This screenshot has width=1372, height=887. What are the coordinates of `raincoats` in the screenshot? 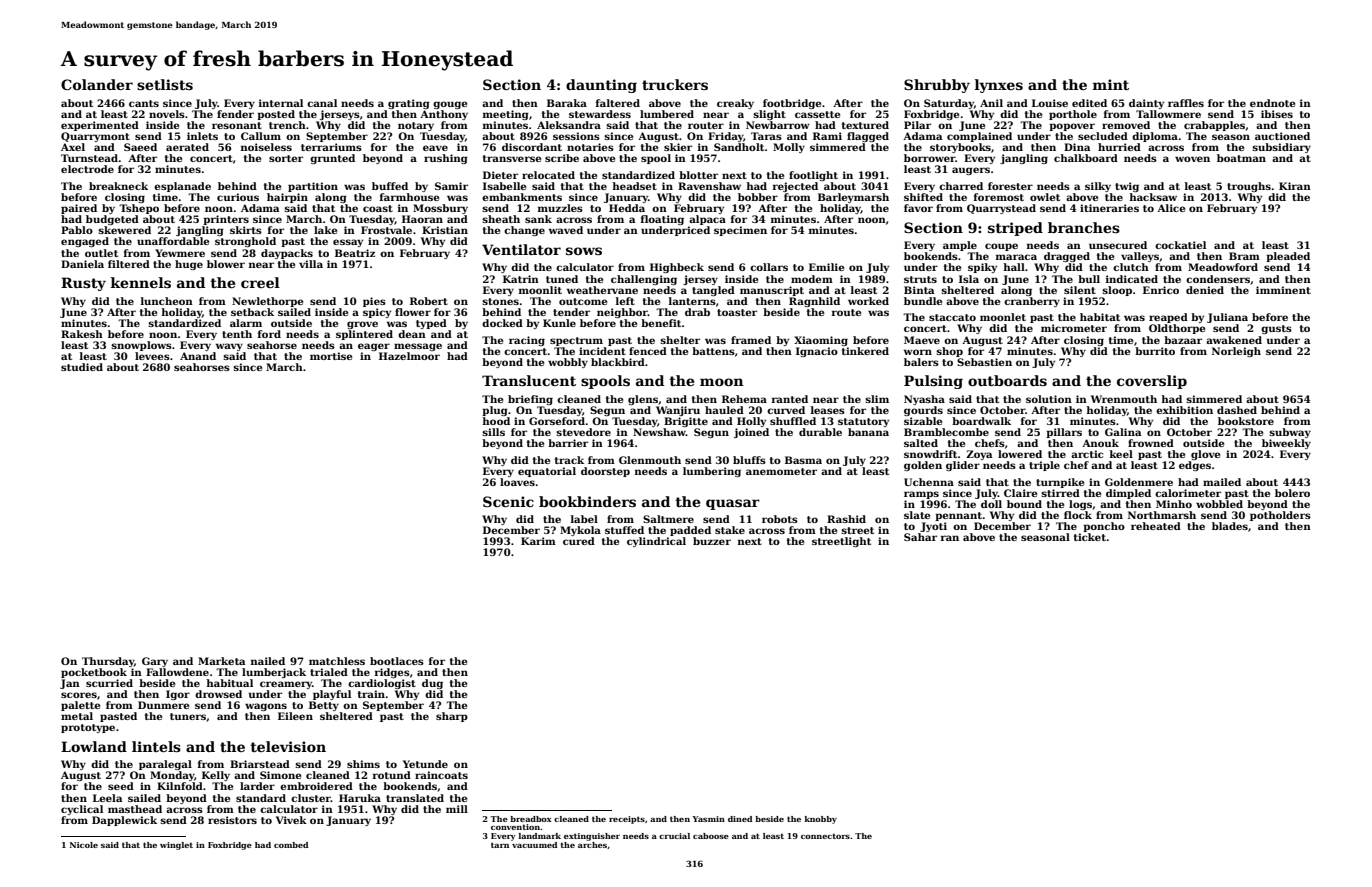 It's located at (441, 775).
